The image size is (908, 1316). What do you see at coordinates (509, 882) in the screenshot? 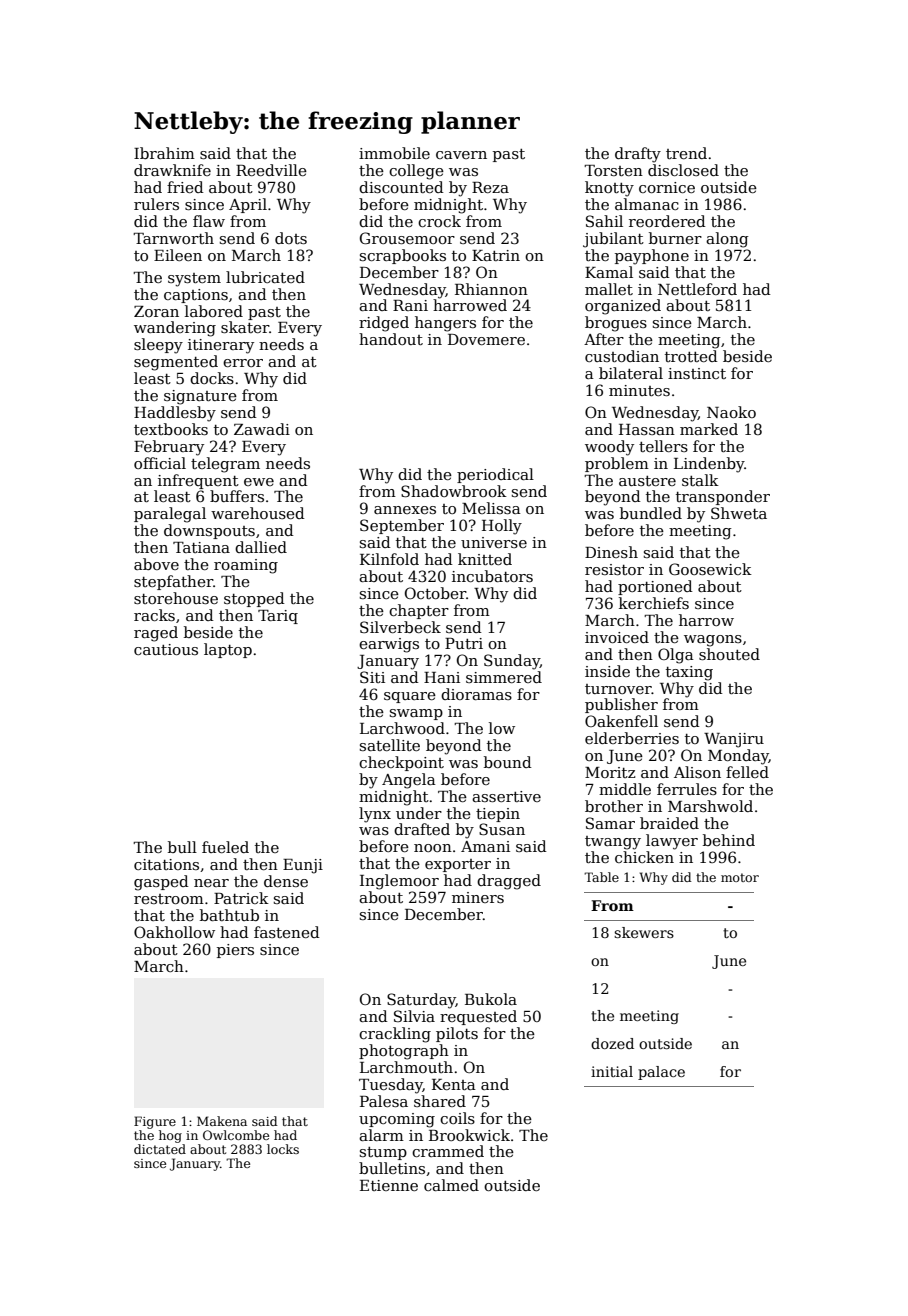
I see `dragged` at bounding box center [509, 882].
